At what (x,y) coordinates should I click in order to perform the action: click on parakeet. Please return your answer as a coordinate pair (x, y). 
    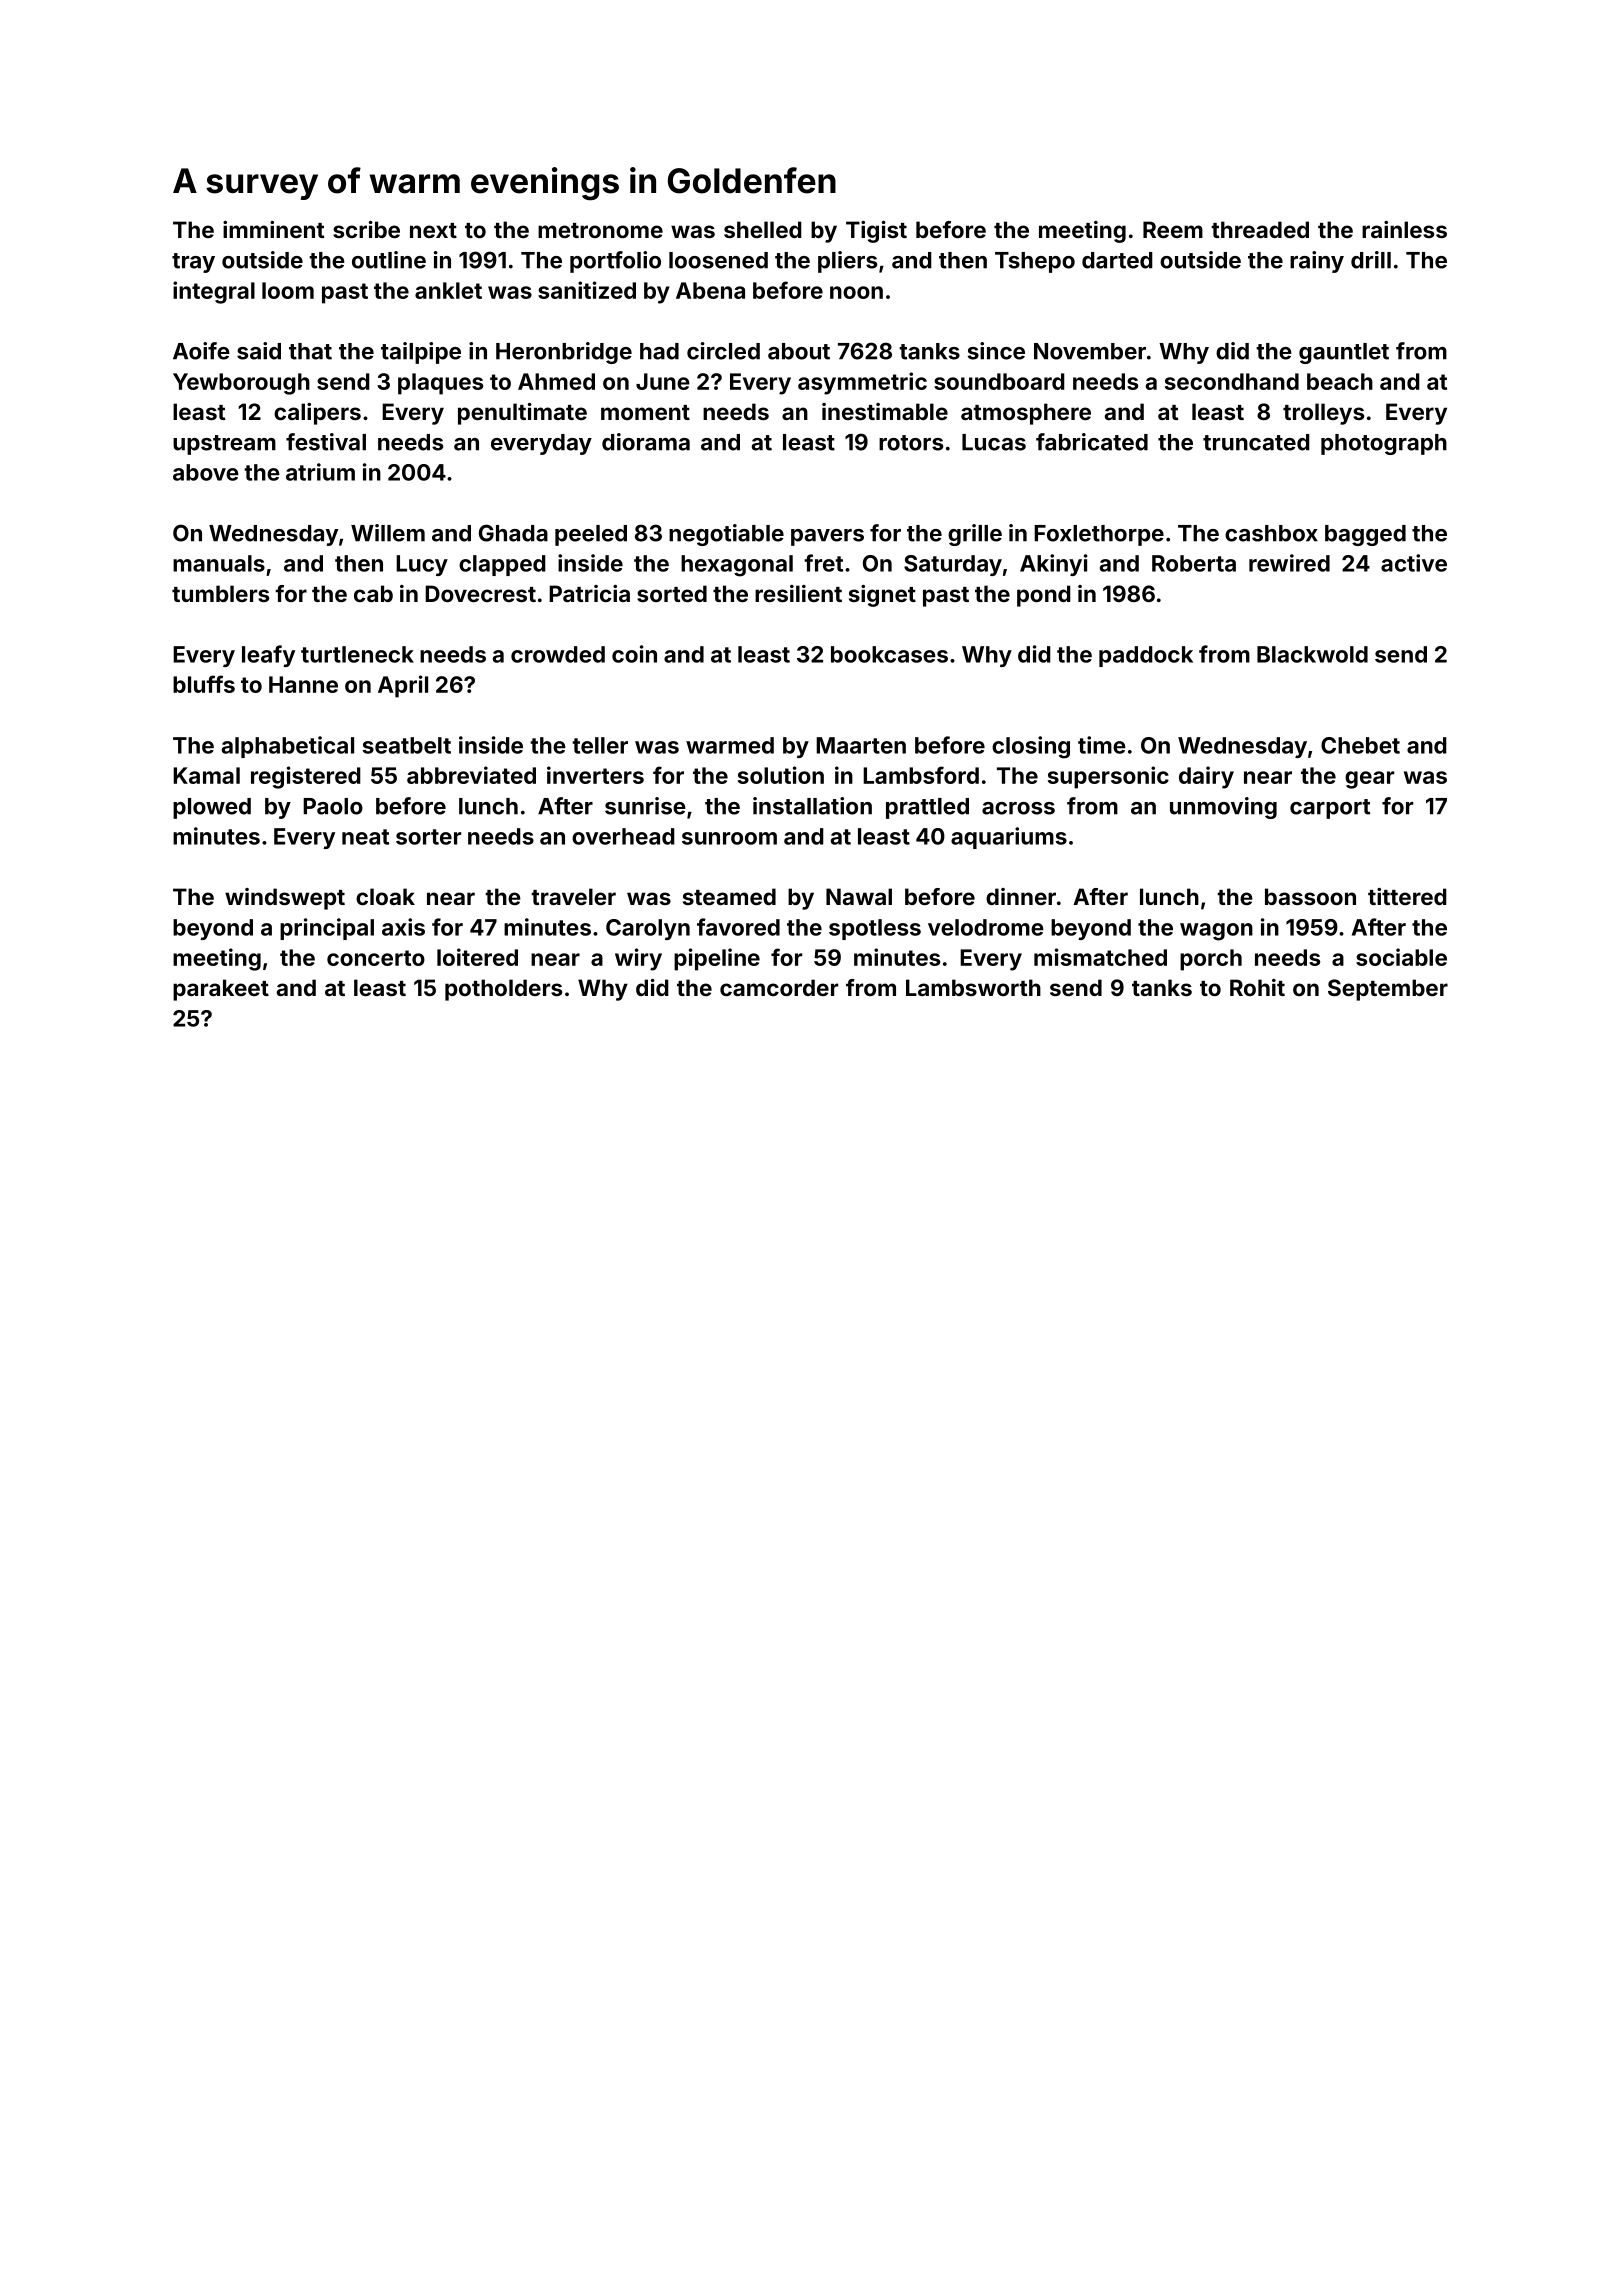
    Looking at the image, I should click on (221, 990).
